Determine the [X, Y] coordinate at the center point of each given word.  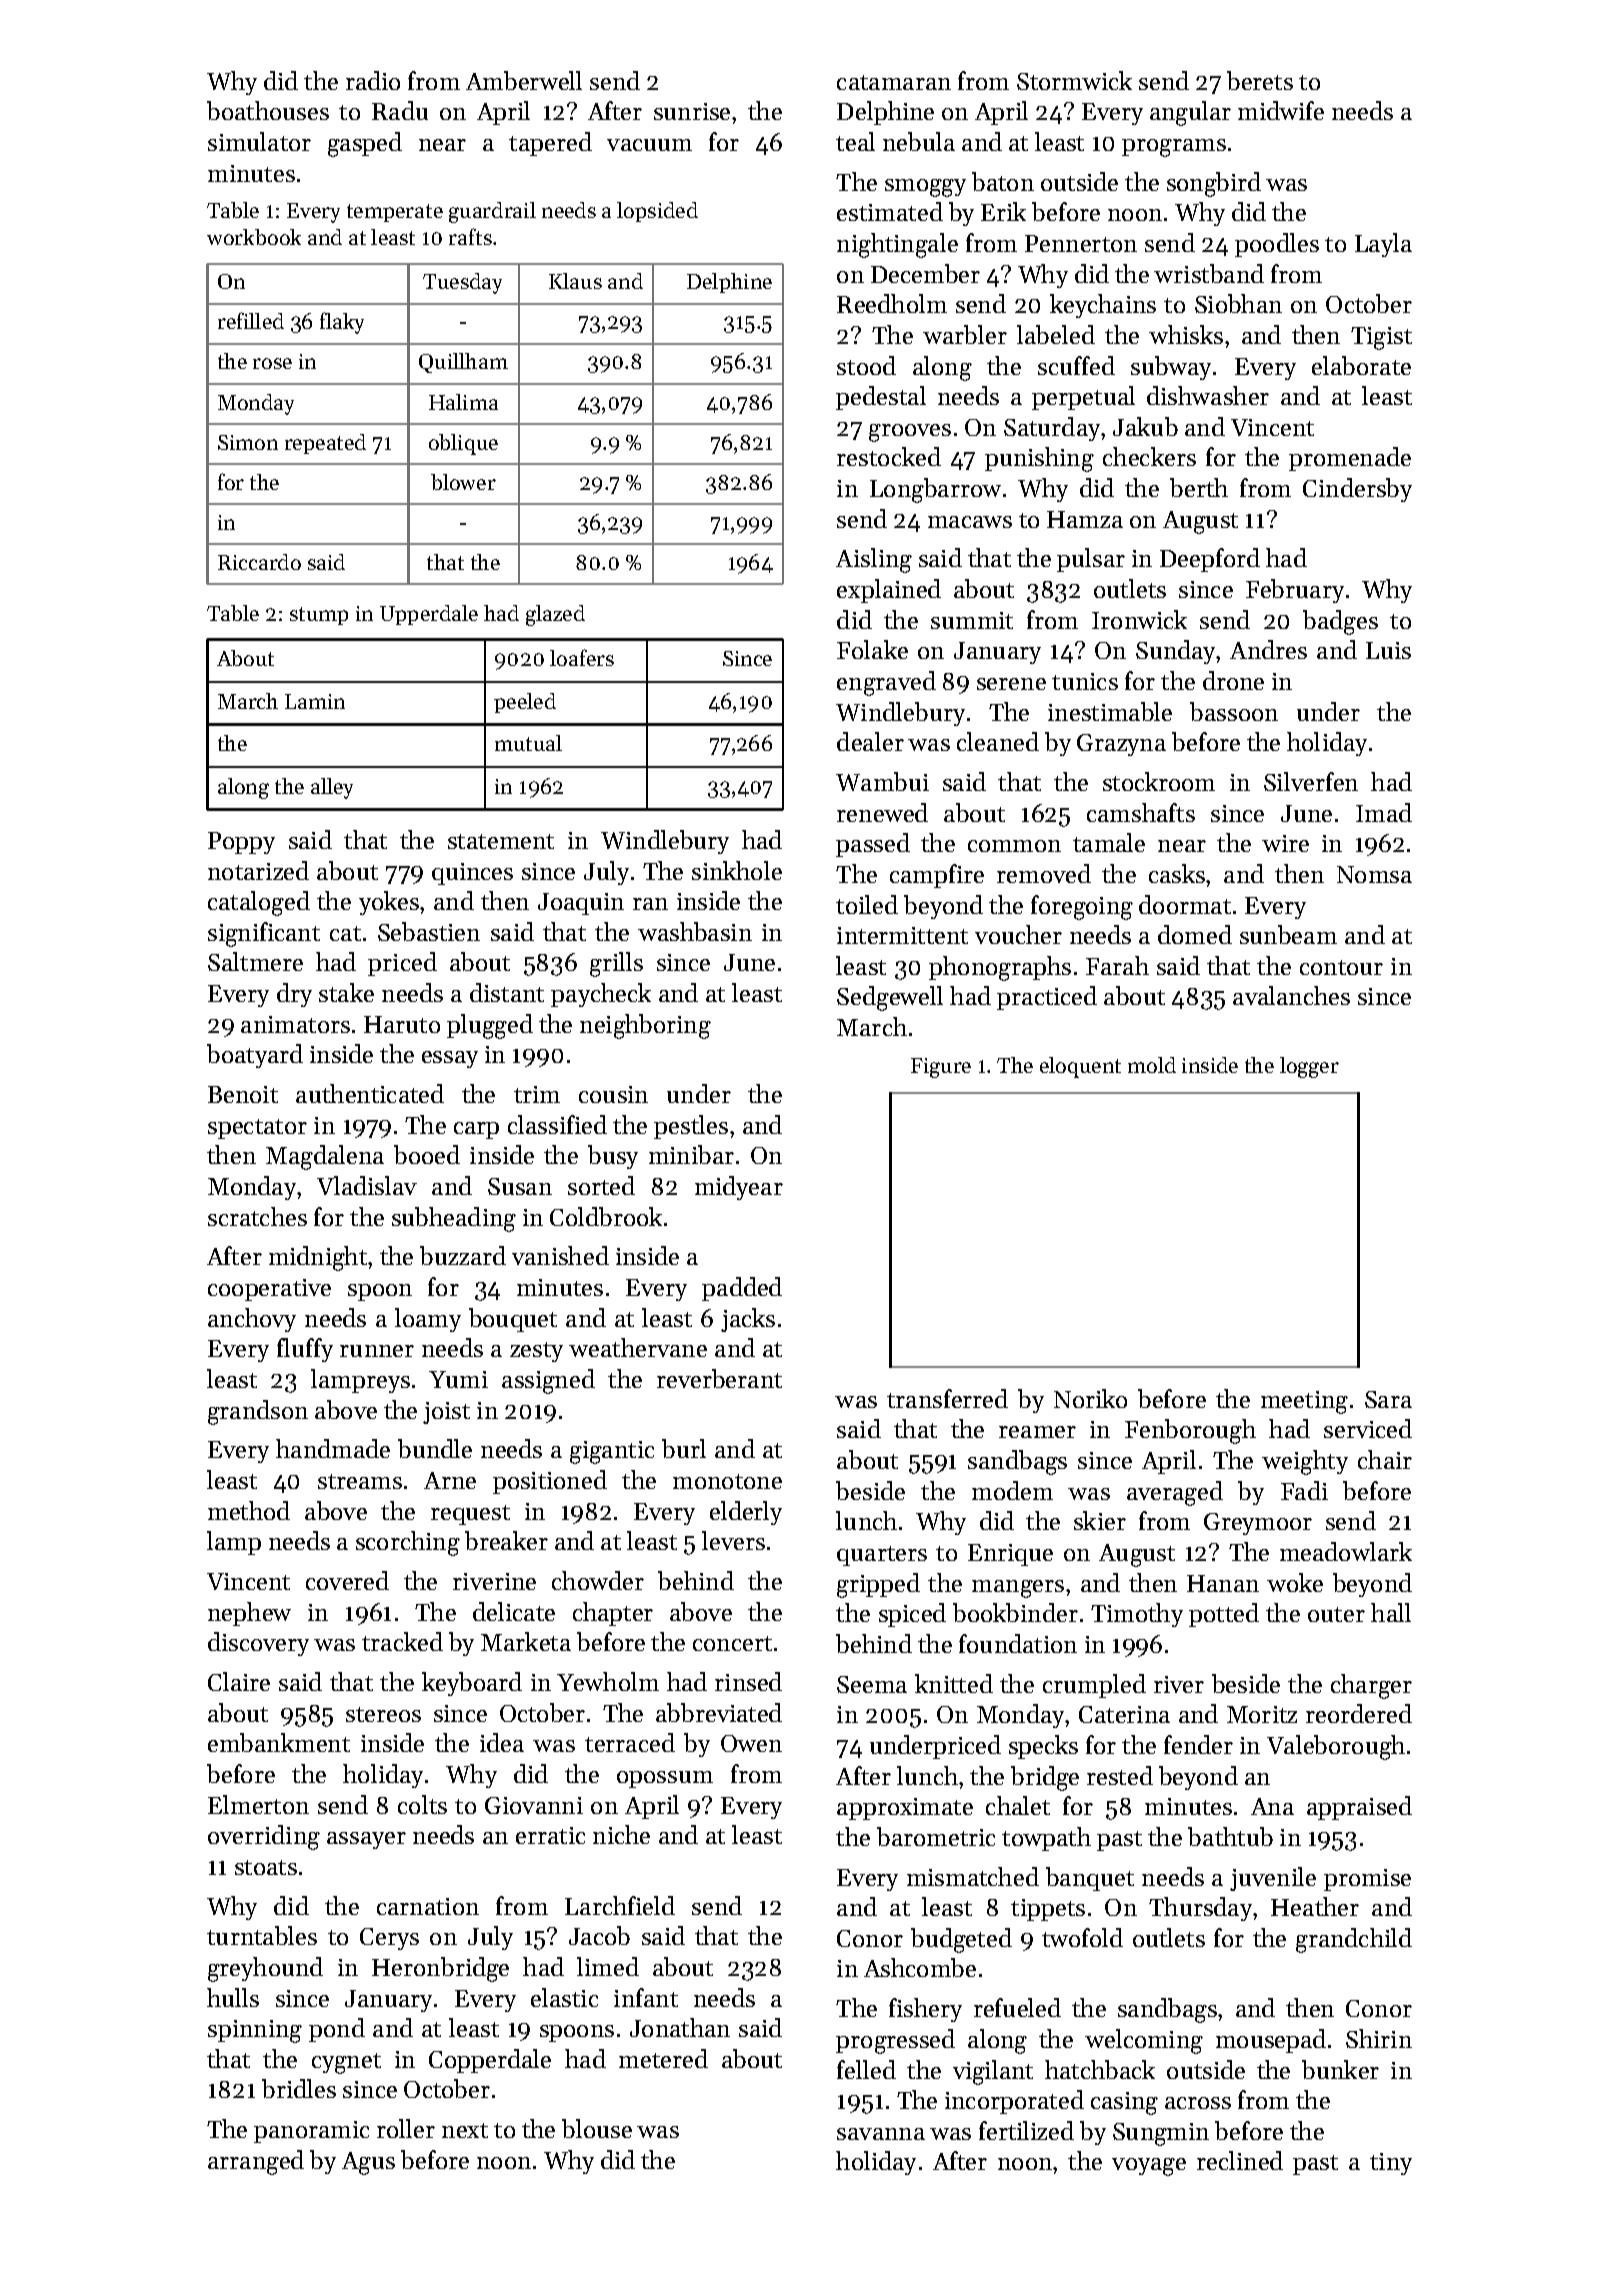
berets [1260, 80]
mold [1152, 1065]
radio [373, 80]
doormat [1185, 904]
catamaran [894, 82]
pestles [691, 1127]
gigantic [612, 1452]
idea [502, 1742]
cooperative [269, 1290]
